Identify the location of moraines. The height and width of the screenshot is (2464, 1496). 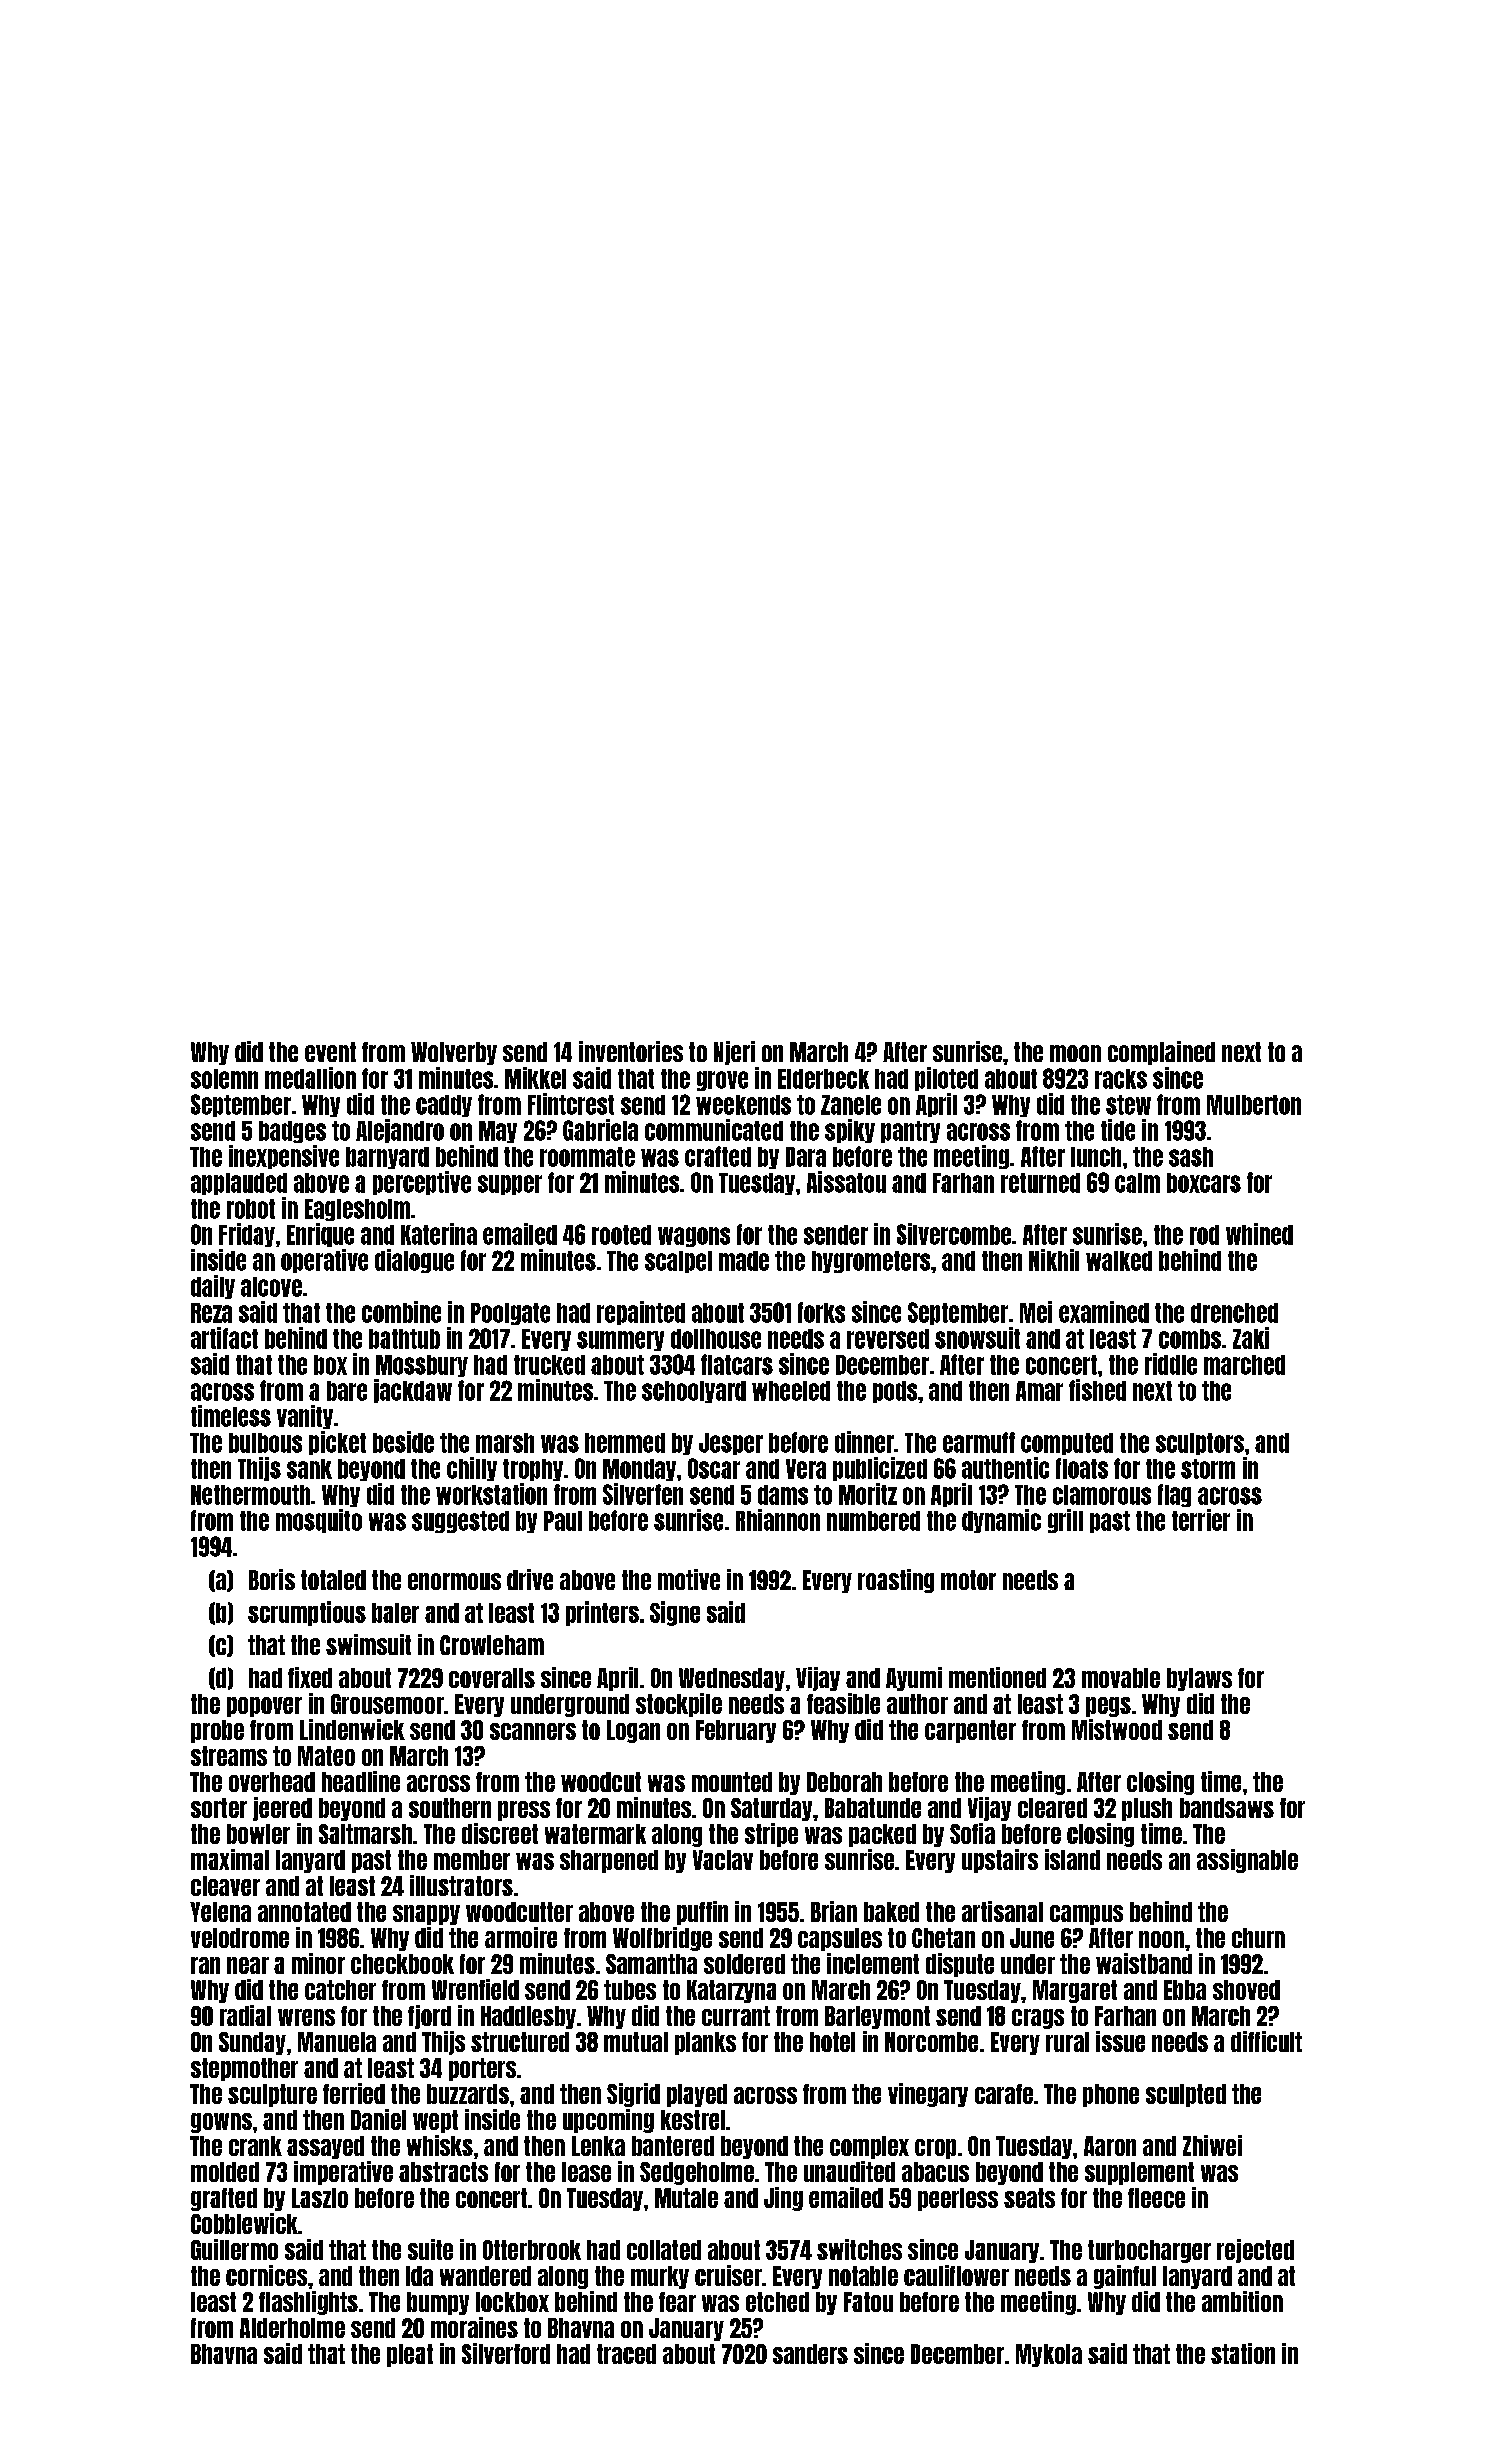
(474, 2327).
